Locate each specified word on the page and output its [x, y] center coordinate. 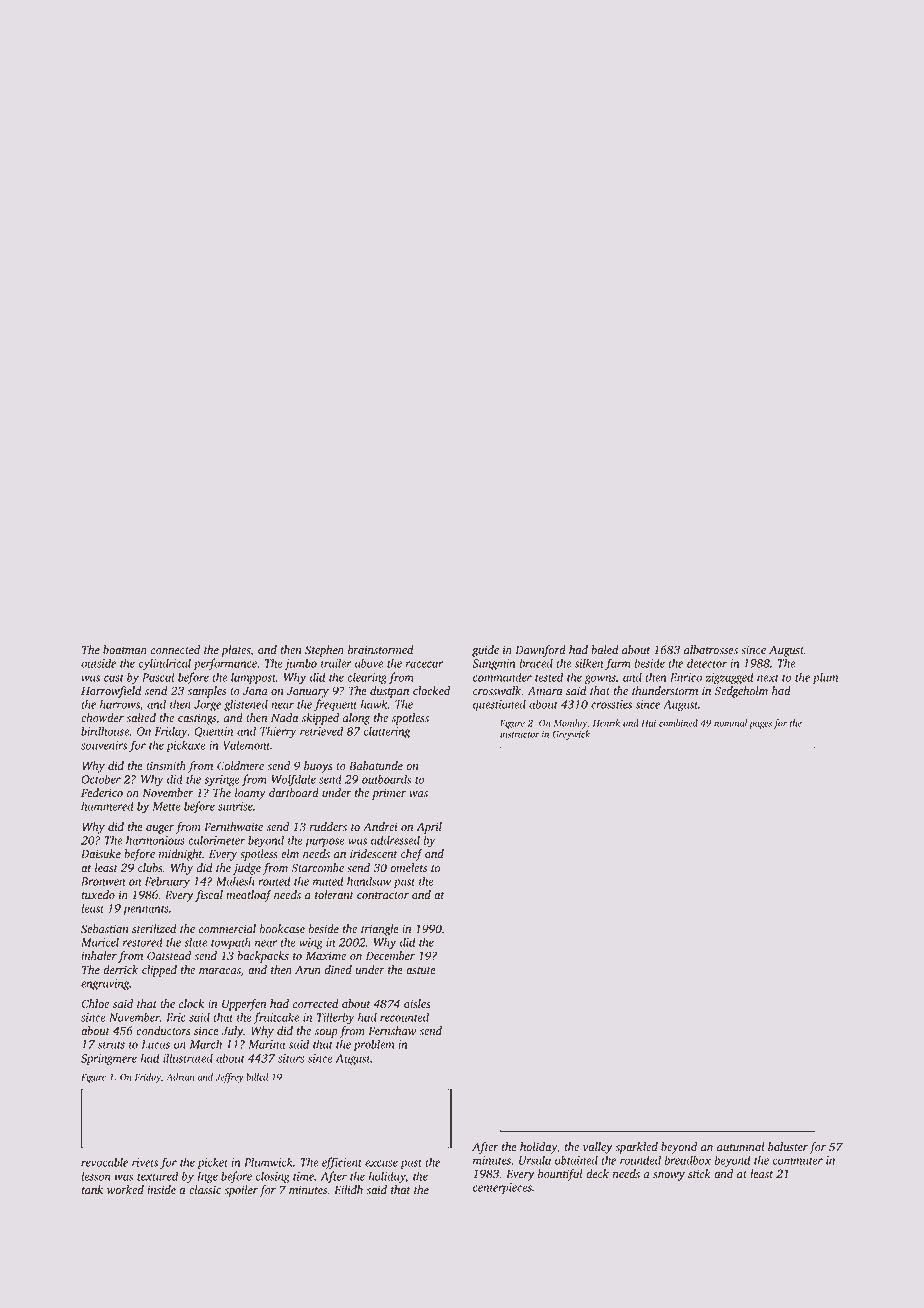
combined [678, 723]
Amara [545, 691]
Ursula [535, 1160]
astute [421, 971]
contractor [383, 896]
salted [141, 718]
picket [212, 1163]
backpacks [263, 957]
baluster [788, 1147]
